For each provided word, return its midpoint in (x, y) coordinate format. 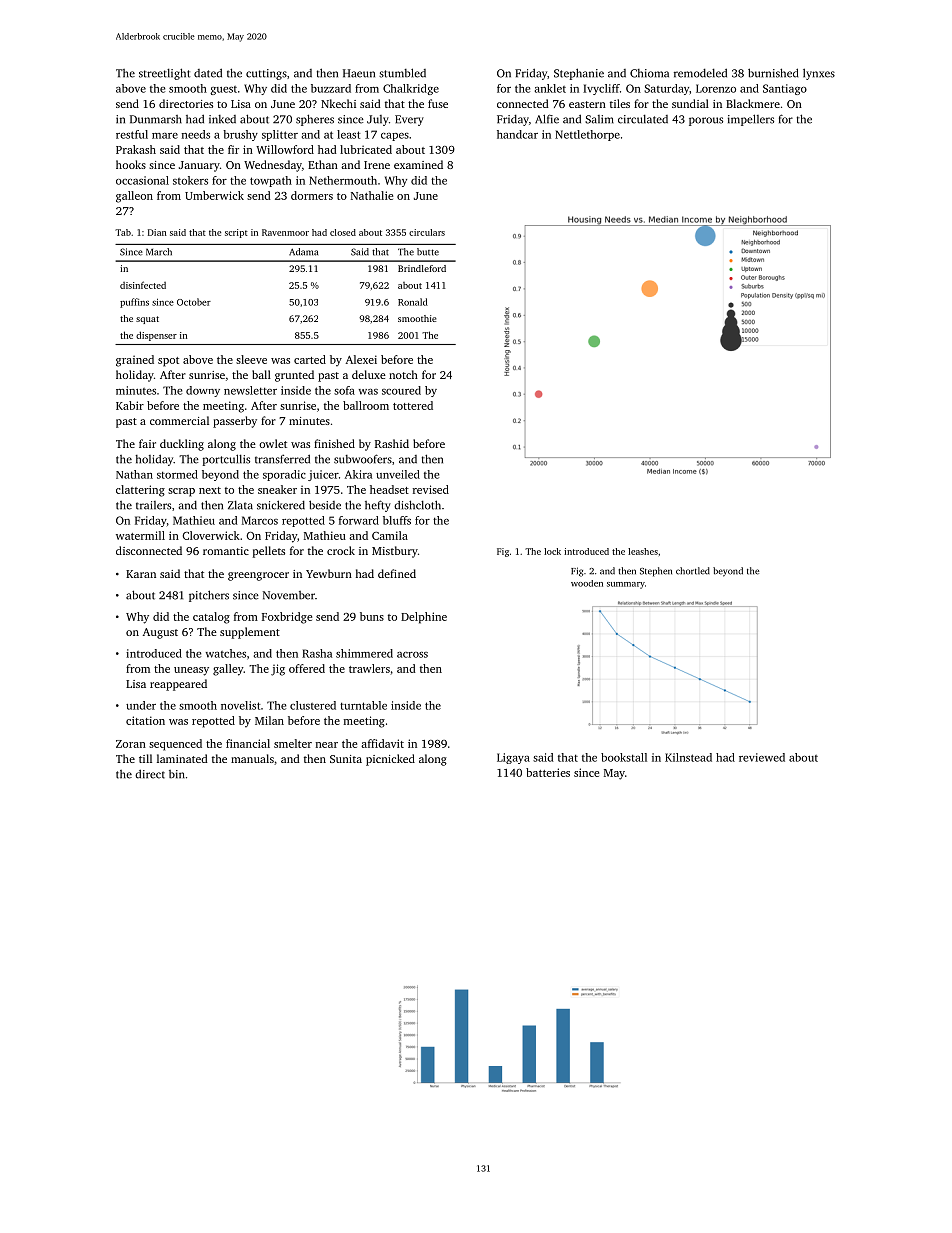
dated (208, 73)
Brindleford (422, 268)
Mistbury (395, 552)
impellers (751, 120)
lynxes (819, 74)
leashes (643, 551)
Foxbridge (287, 618)
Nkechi (338, 103)
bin (177, 774)
